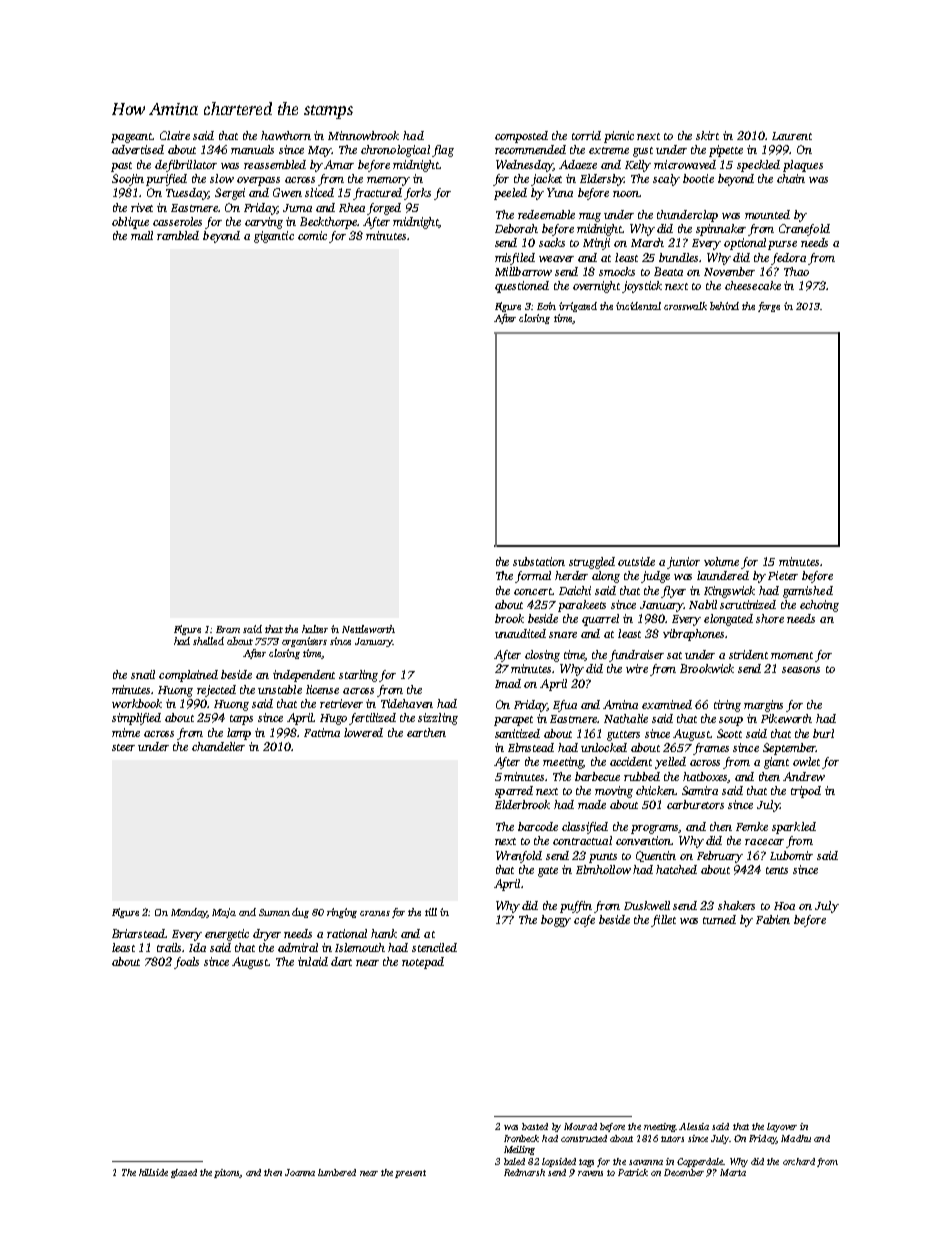 The height and width of the screenshot is (1233, 952). I want to click on foals, so click(186, 963).
